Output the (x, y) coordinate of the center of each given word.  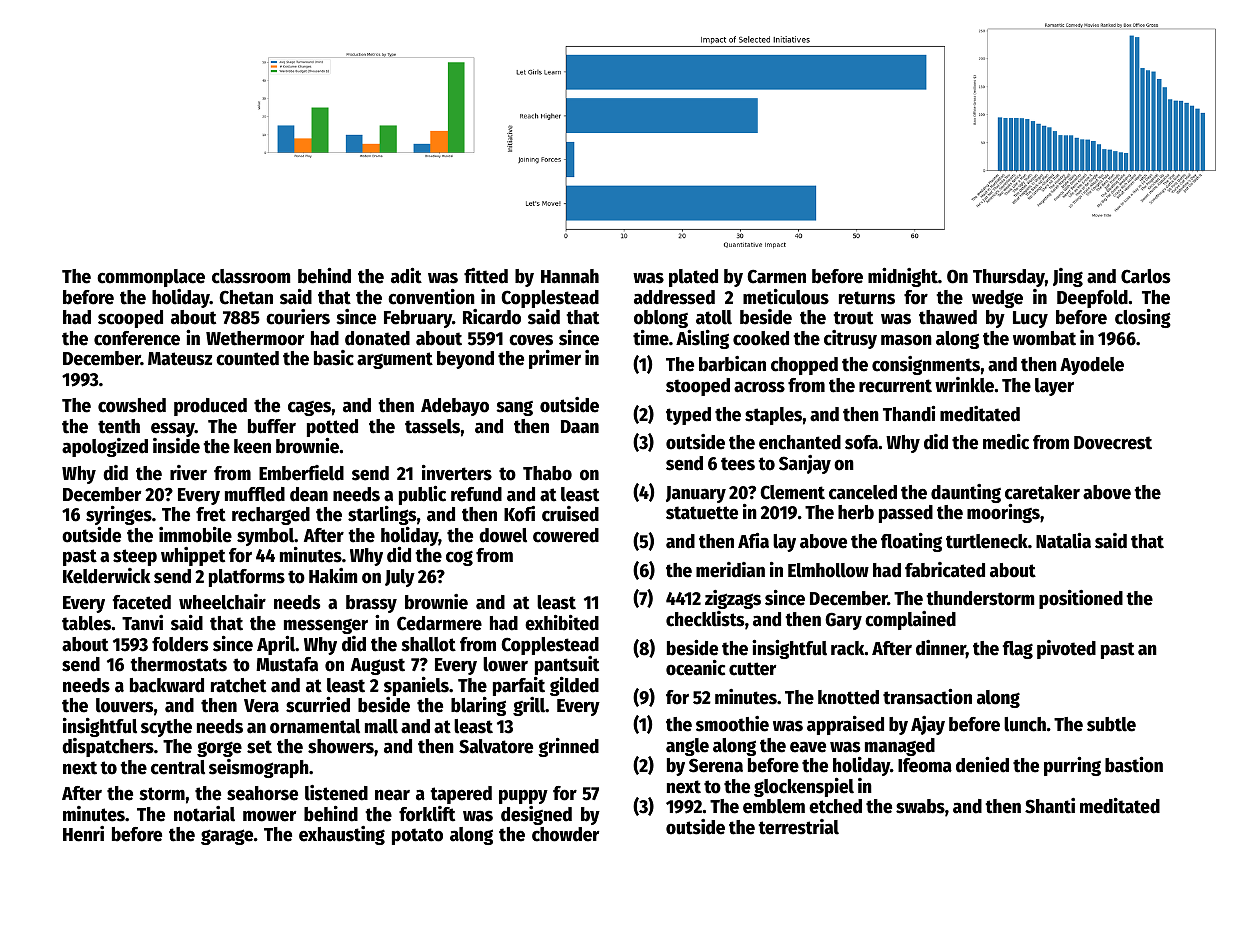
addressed (674, 297)
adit (406, 276)
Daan (580, 427)
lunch (1025, 724)
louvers (124, 705)
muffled (255, 494)
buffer (272, 426)
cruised (570, 514)
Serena (716, 765)
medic (1006, 442)
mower (269, 816)
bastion (1134, 765)
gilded (574, 686)
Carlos (1145, 276)
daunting (966, 493)
